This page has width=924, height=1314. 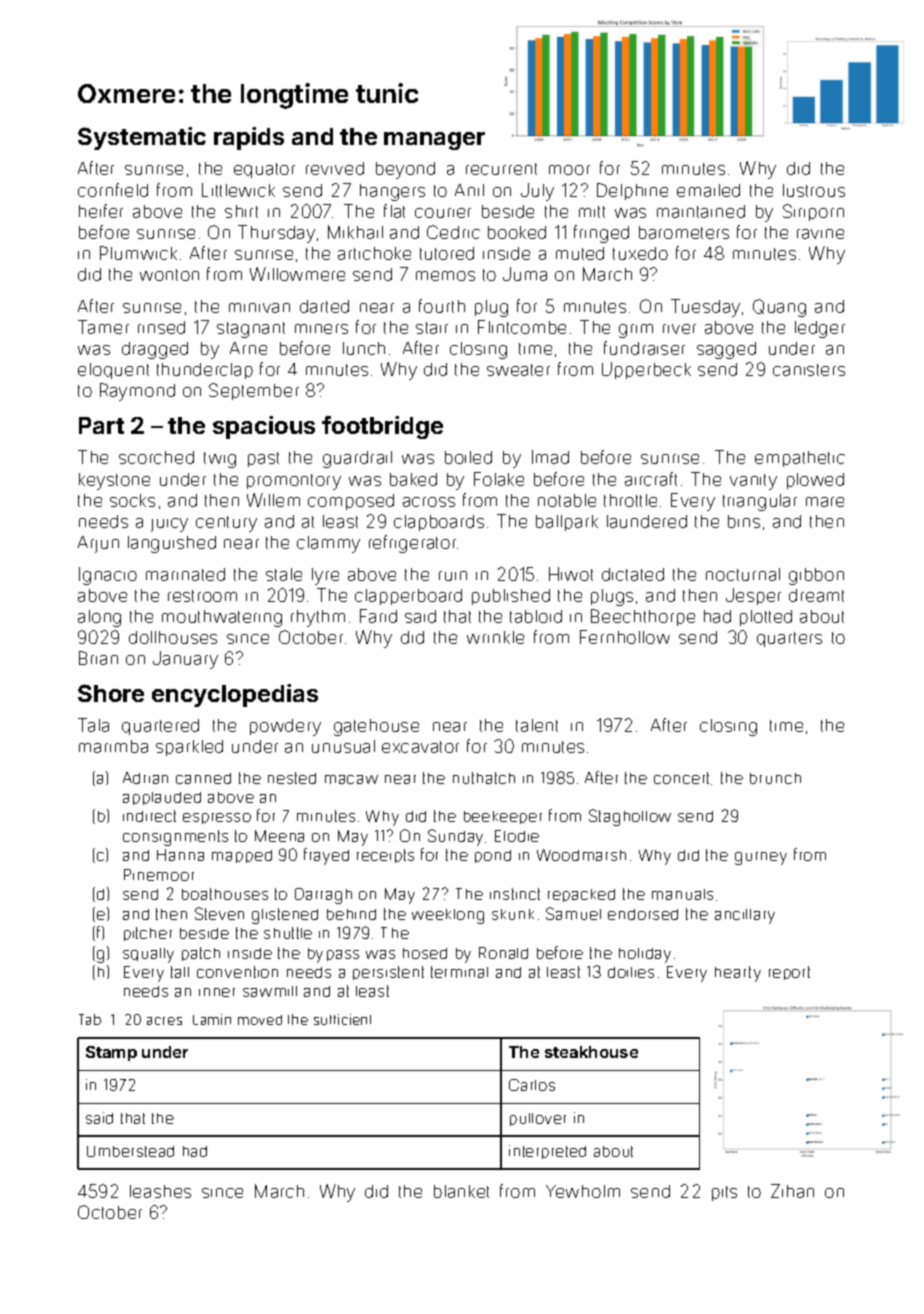 I want to click on Umberstead, so click(x=130, y=1151).
